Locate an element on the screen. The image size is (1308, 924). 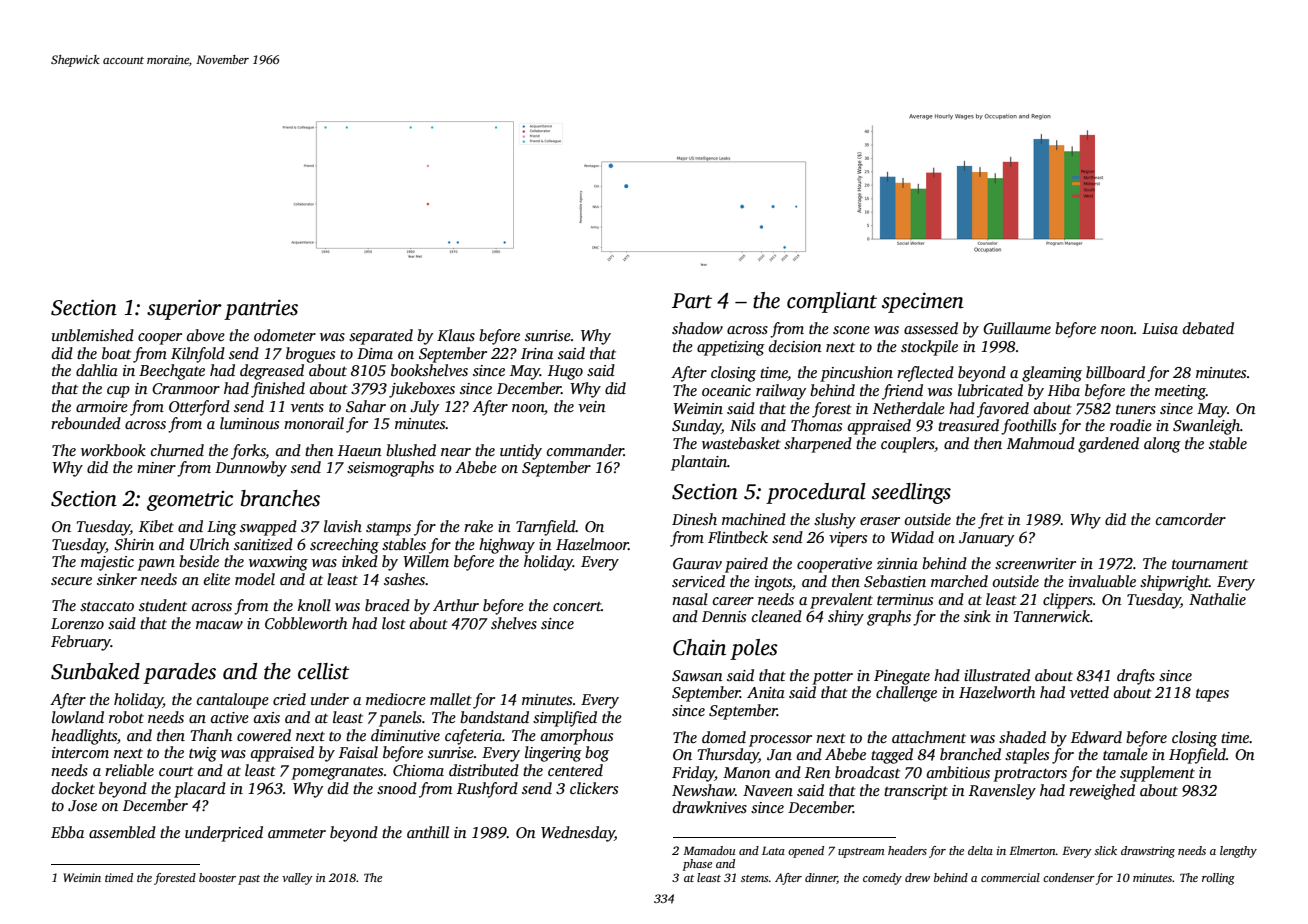
broadcast is located at coordinates (867, 772).
